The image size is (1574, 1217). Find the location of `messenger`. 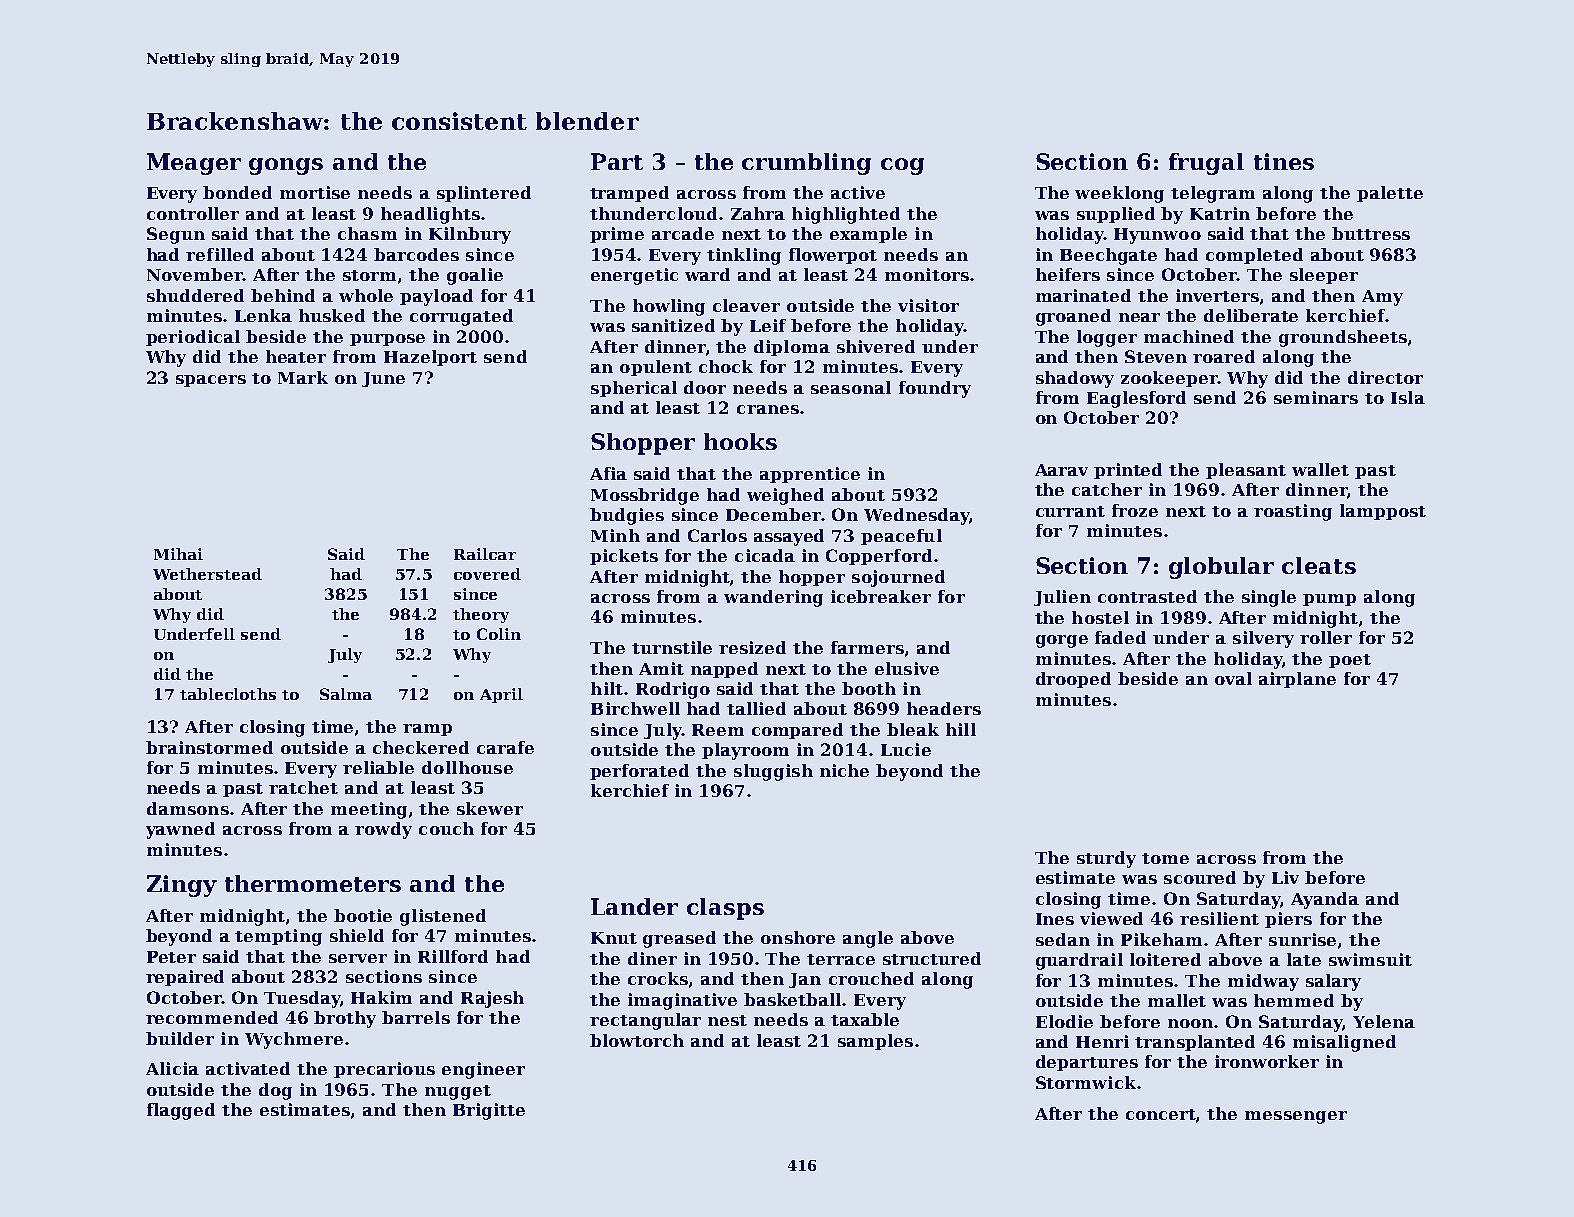

messenger is located at coordinates (1296, 1117).
